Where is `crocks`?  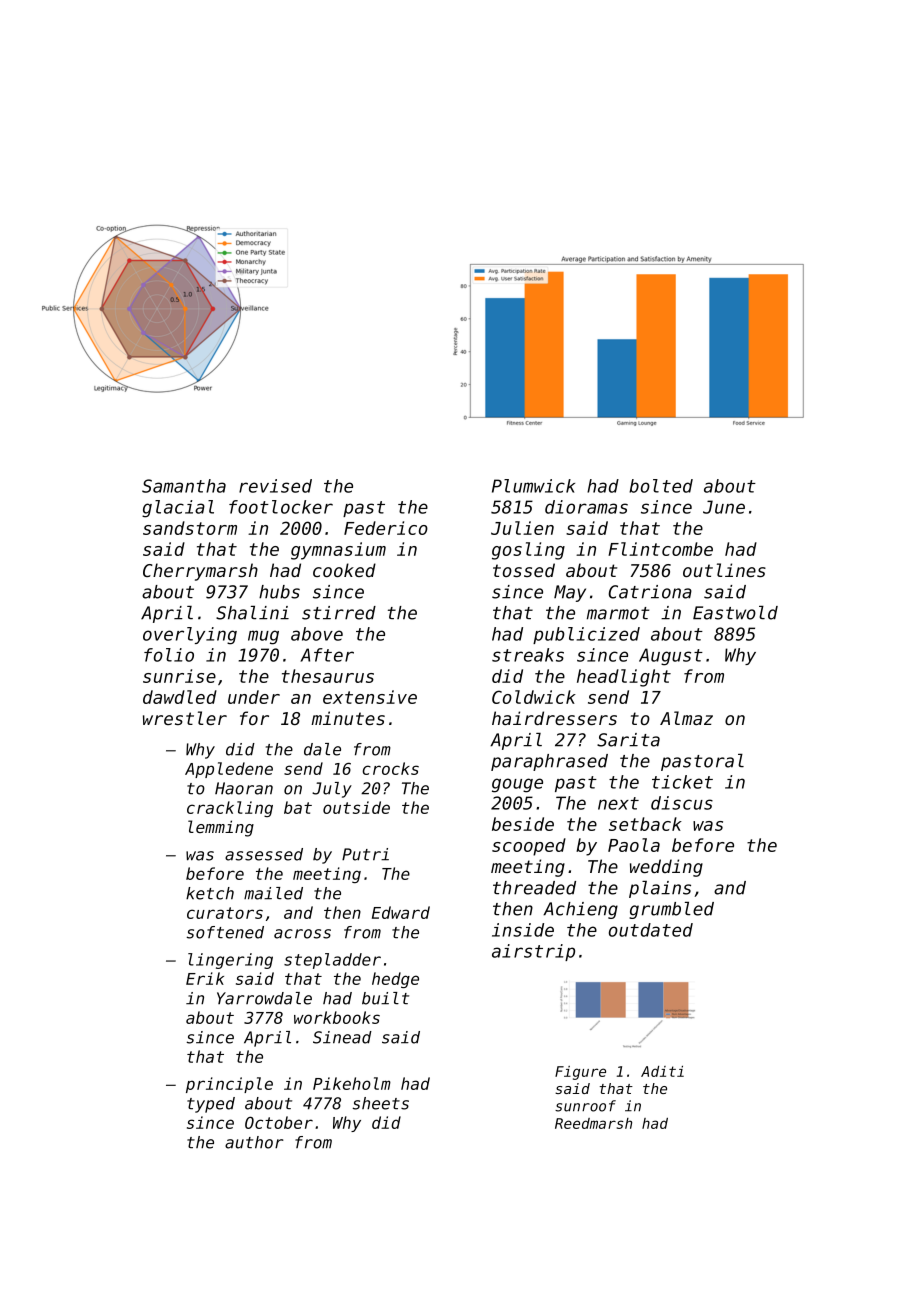 crocks is located at coordinates (390, 768).
